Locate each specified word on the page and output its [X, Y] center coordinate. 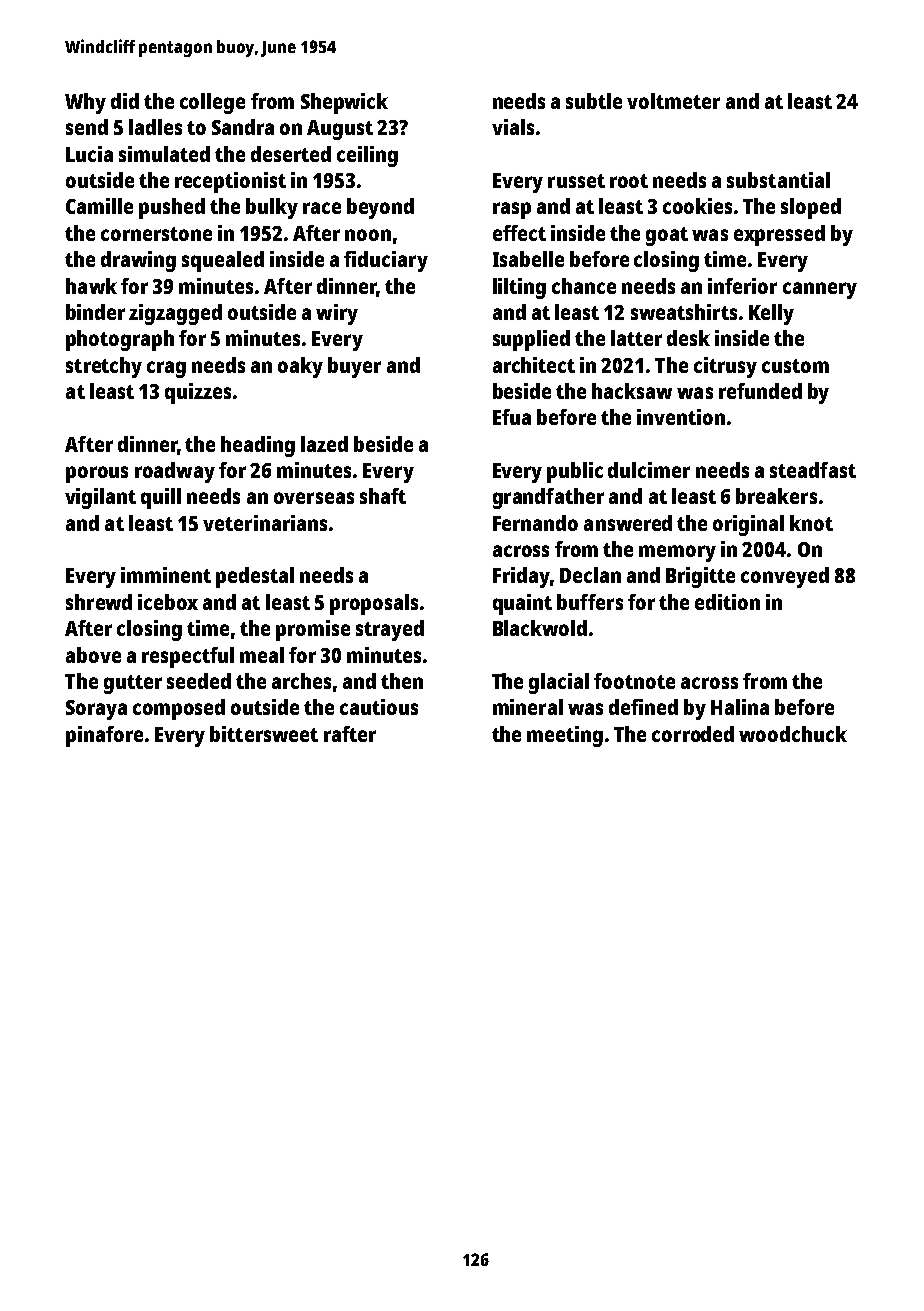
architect [534, 365]
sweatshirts [684, 312]
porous [97, 474]
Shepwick [344, 103]
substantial [778, 180]
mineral [528, 707]
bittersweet [264, 734]
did [125, 101]
